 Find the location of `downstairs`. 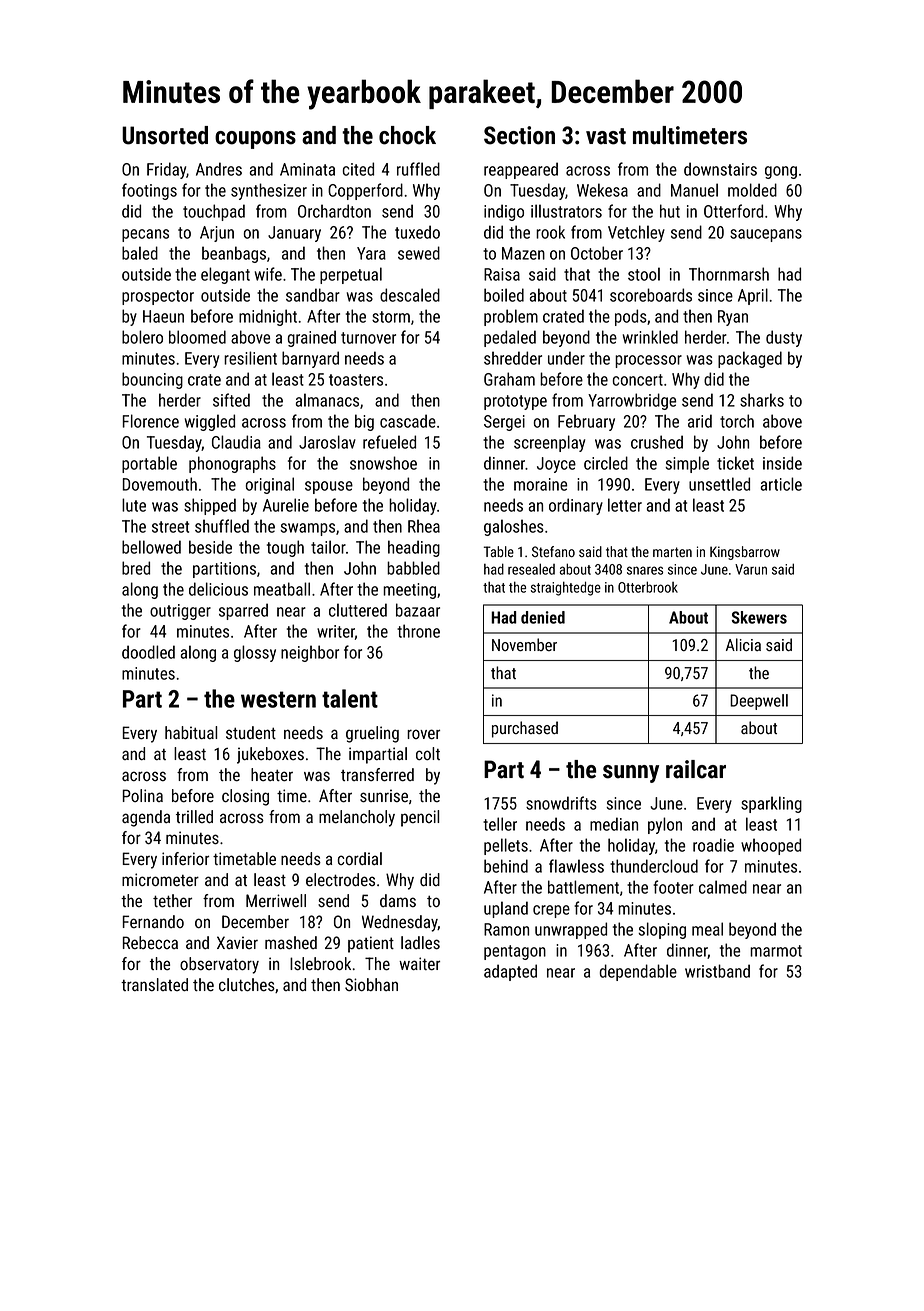

downstairs is located at coordinates (720, 169).
